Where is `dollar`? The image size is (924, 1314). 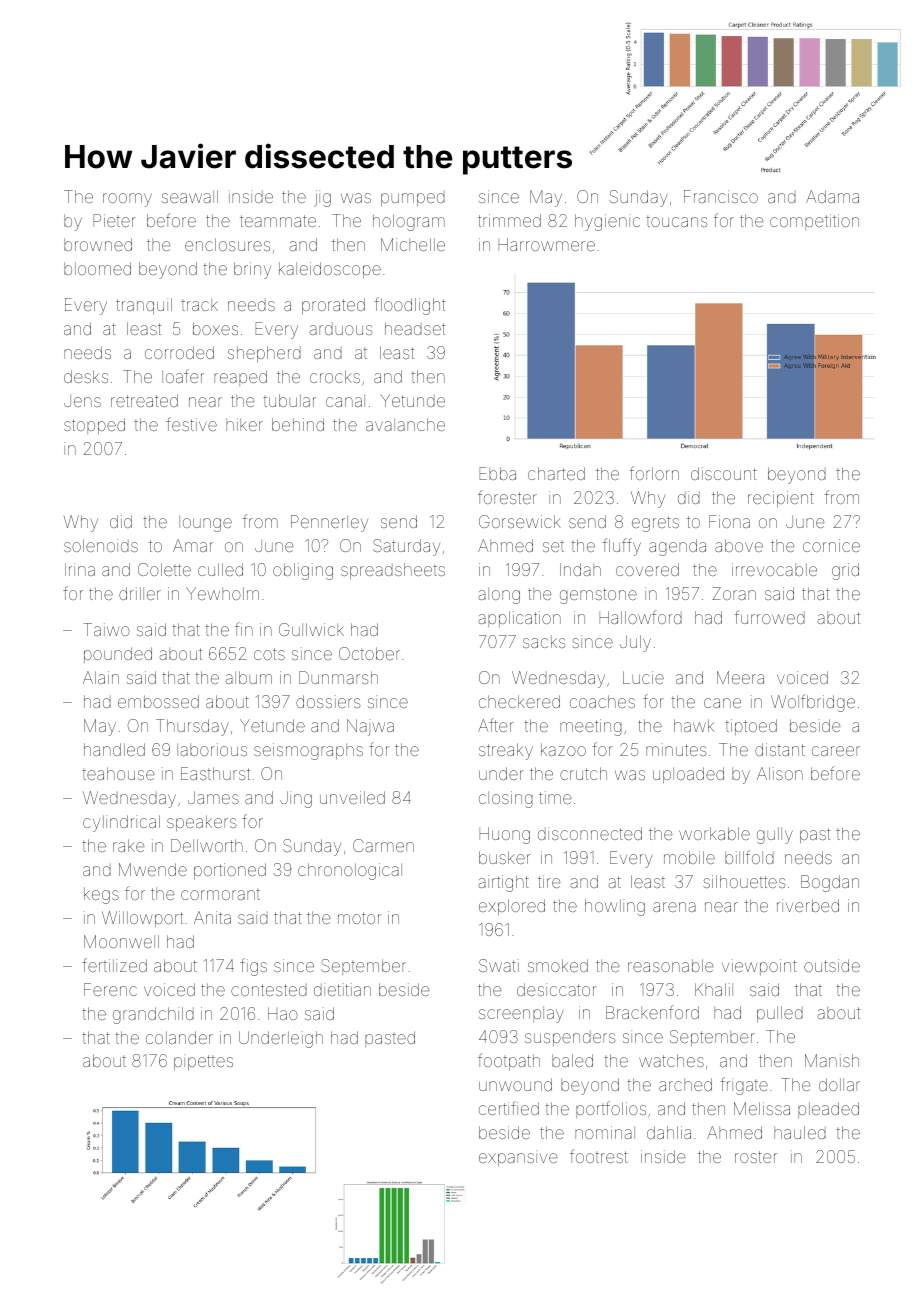 dollar is located at coordinates (839, 1084).
